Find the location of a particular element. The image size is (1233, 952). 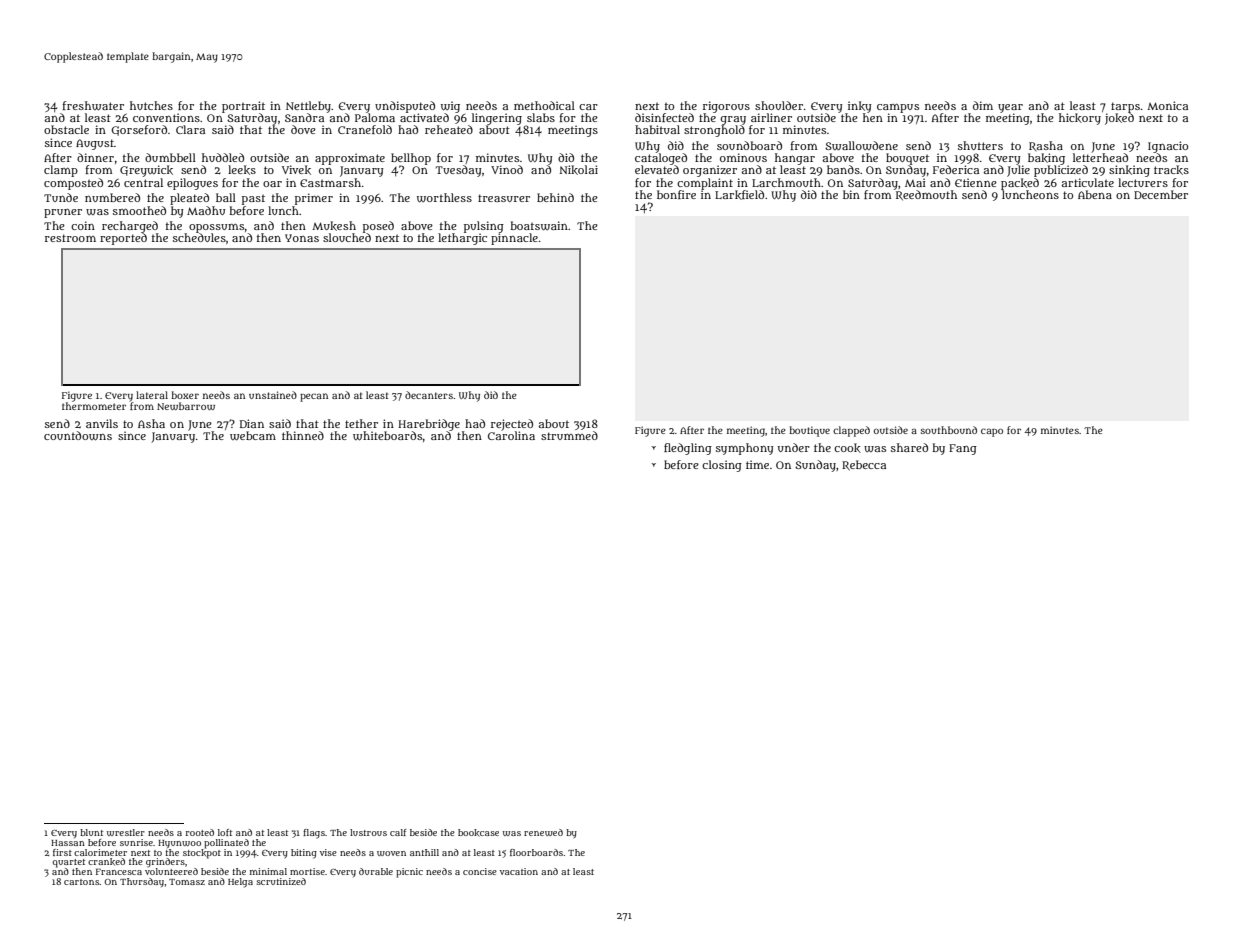

Swallowdene is located at coordinates (861, 146).
